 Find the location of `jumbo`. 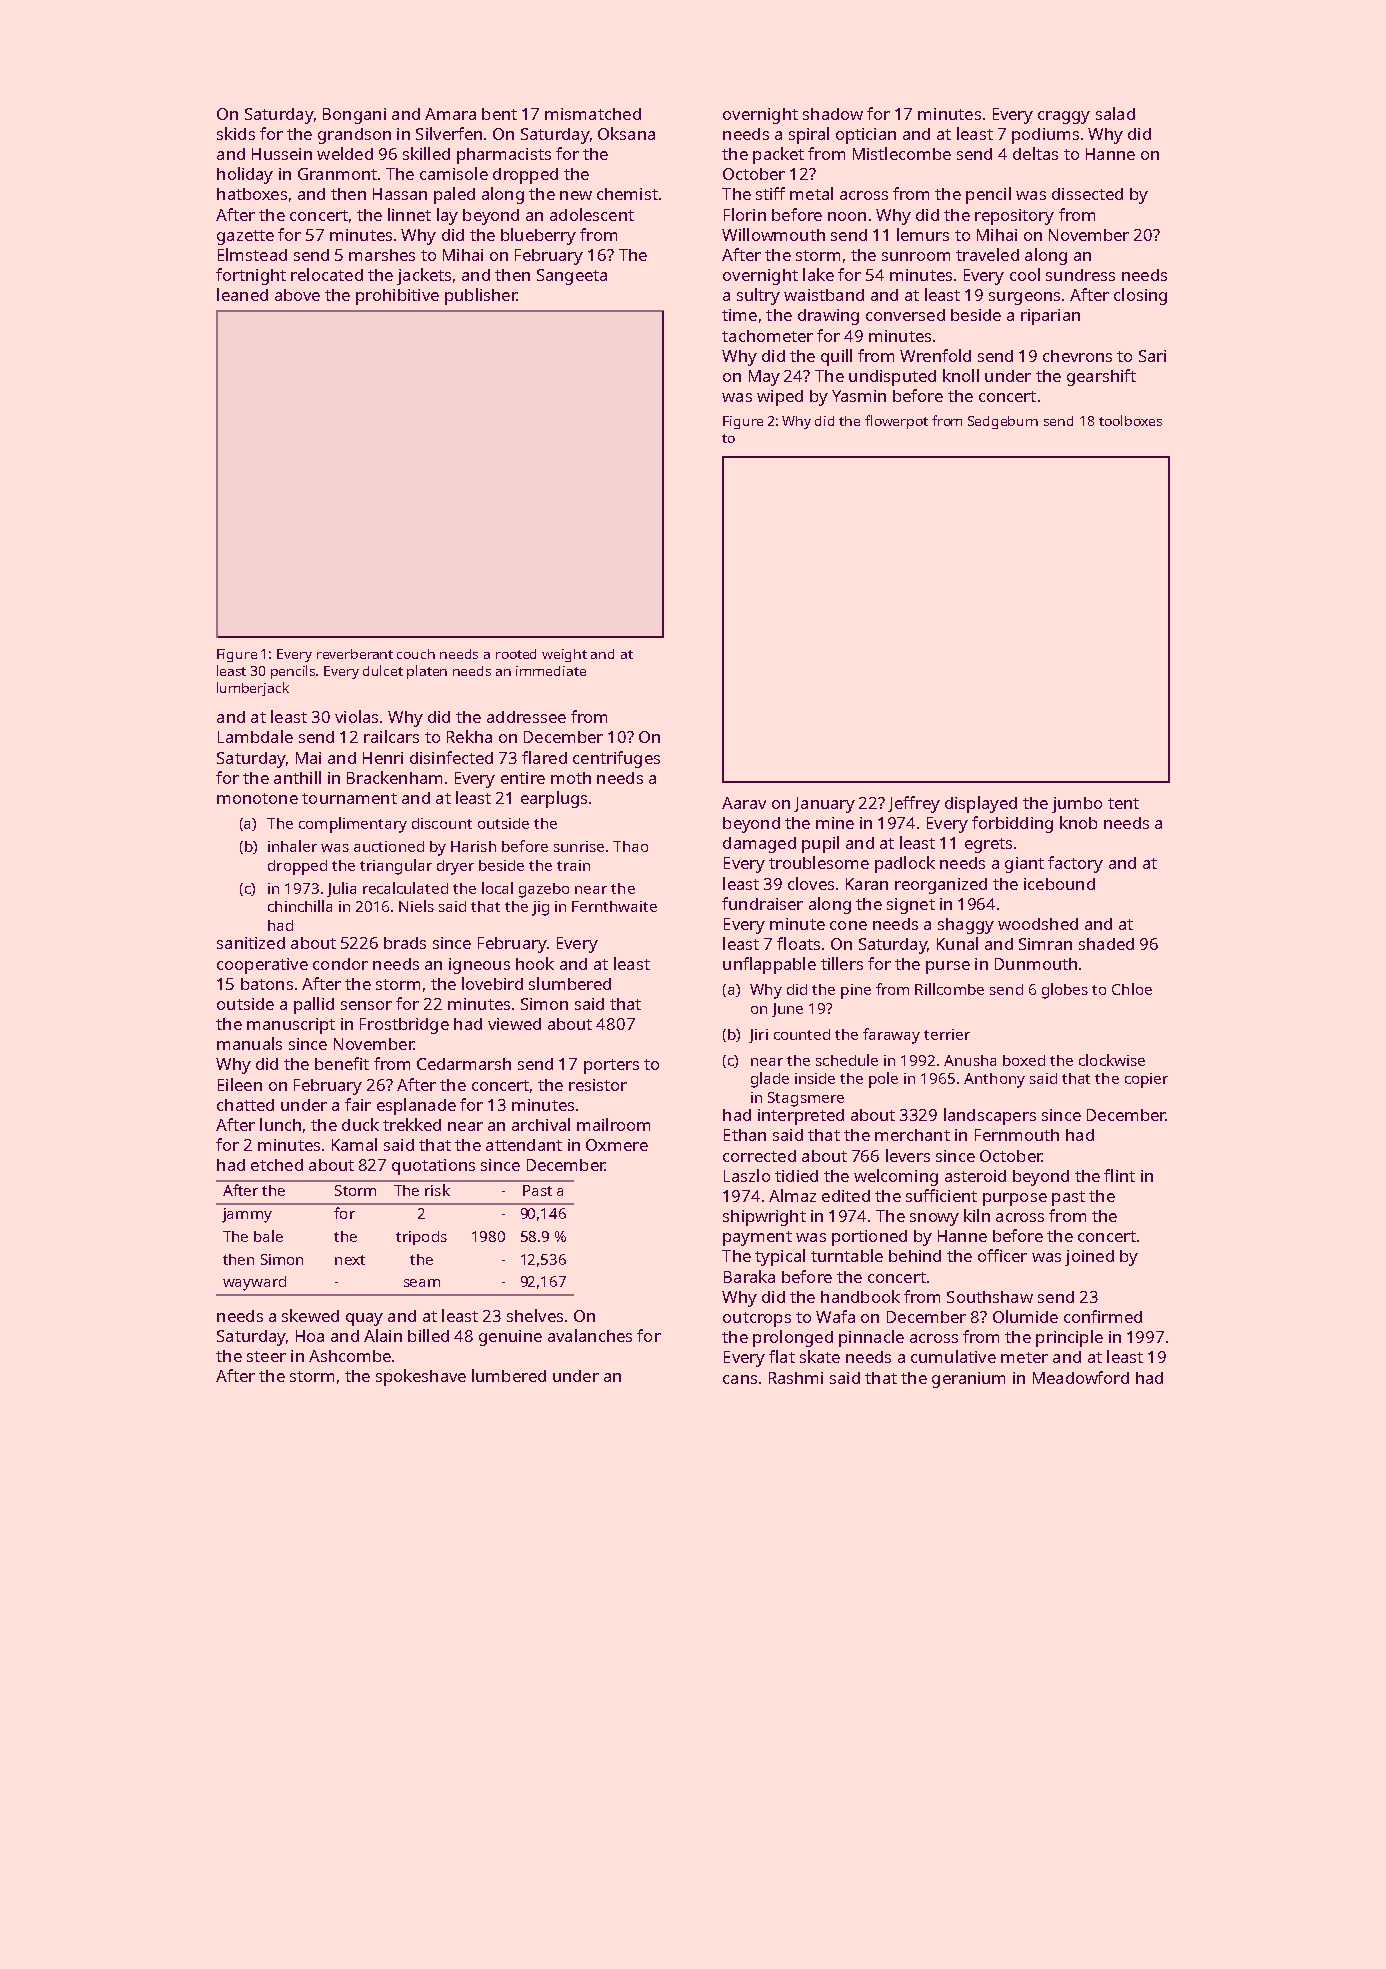

jumbo is located at coordinates (1077, 805).
